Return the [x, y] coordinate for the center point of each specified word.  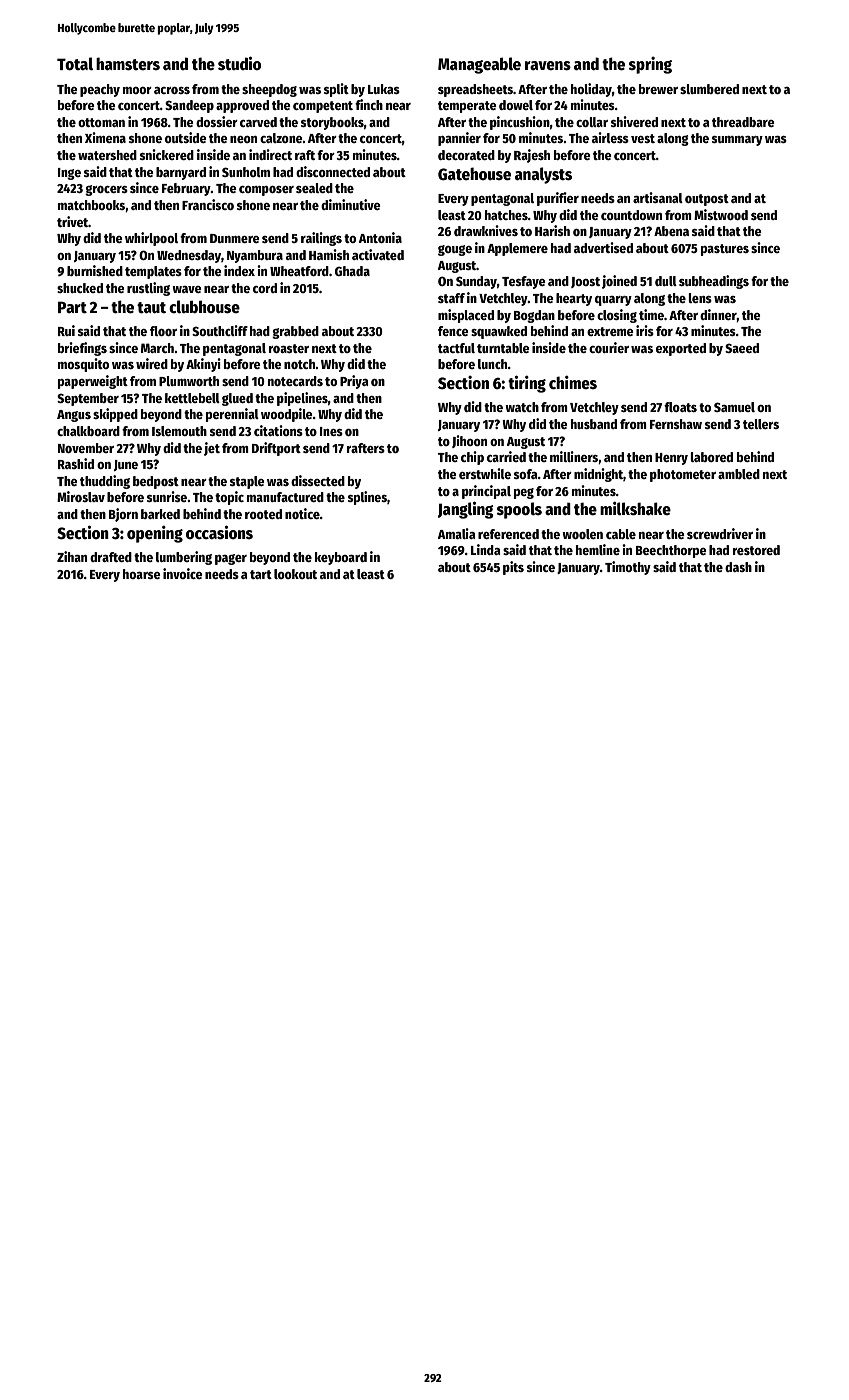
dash [738, 567]
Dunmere [235, 238]
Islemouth [179, 431]
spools [519, 510]
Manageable [479, 65]
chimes [573, 383]
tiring [527, 384]
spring [650, 65]
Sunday [476, 282]
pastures [725, 250]
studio [239, 63]
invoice [183, 573]
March [157, 348]
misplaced [466, 316]
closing [617, 316]
